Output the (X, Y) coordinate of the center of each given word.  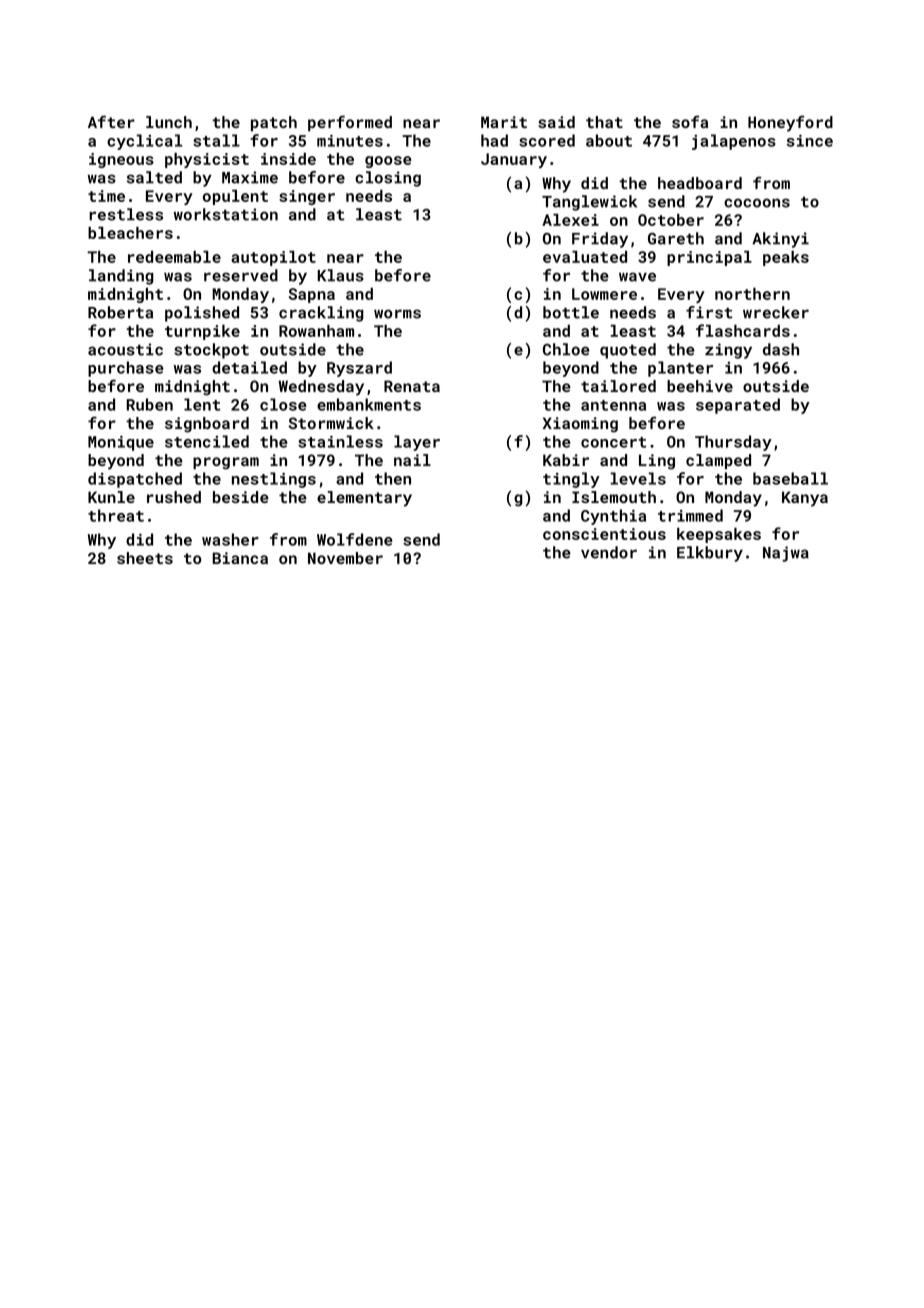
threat (116, 515)
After (111, 121)
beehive (700, 386)
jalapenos (734, 142)
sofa (690, 121)
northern (752, 294)
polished (202, 314)
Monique (121, 443)
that (604, 122)
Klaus (340, 275)
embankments (369, 404)
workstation (226, 214)
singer (307, 197)
